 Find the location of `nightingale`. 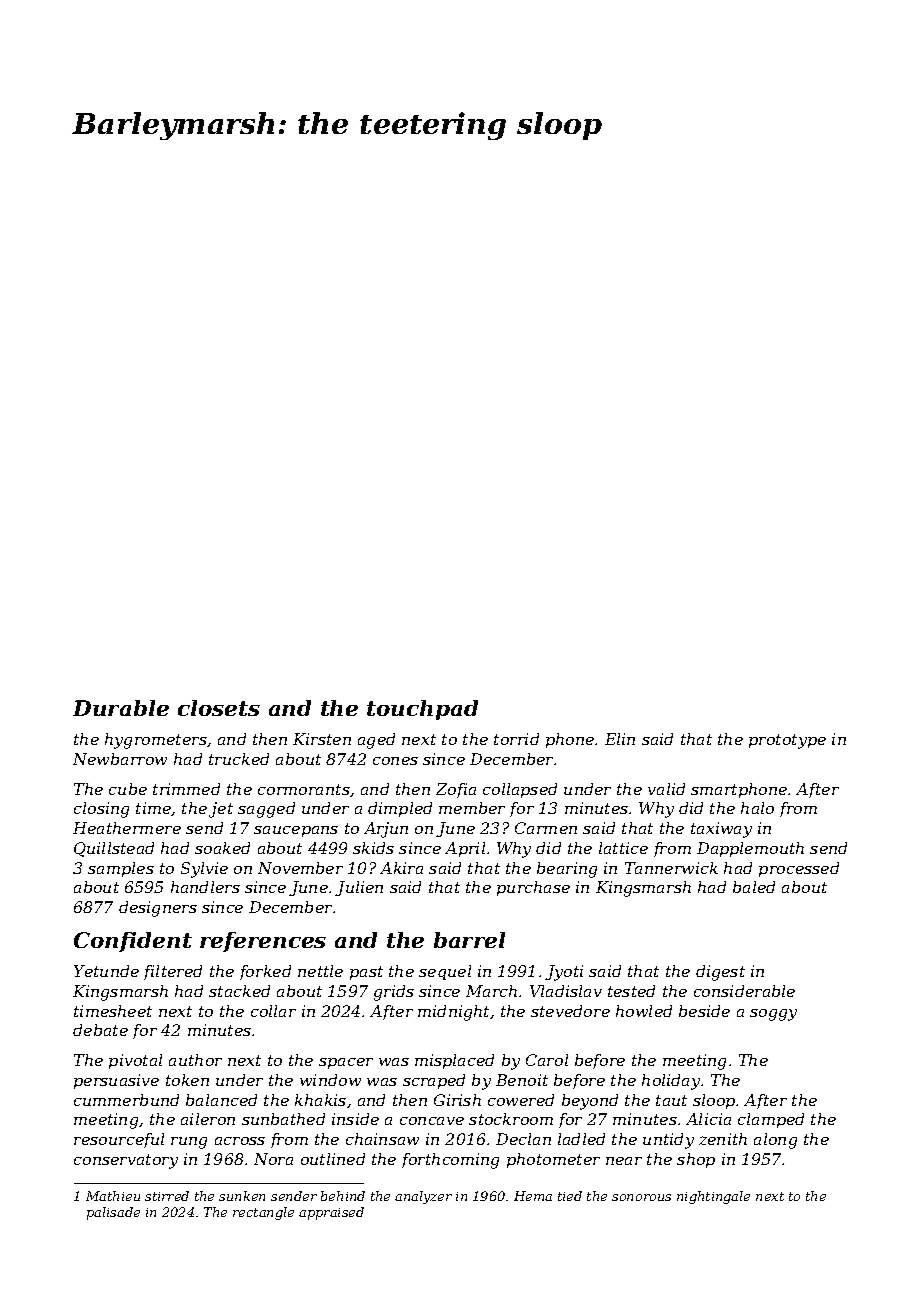

nightingale is located at coordinates (713, 1197).
